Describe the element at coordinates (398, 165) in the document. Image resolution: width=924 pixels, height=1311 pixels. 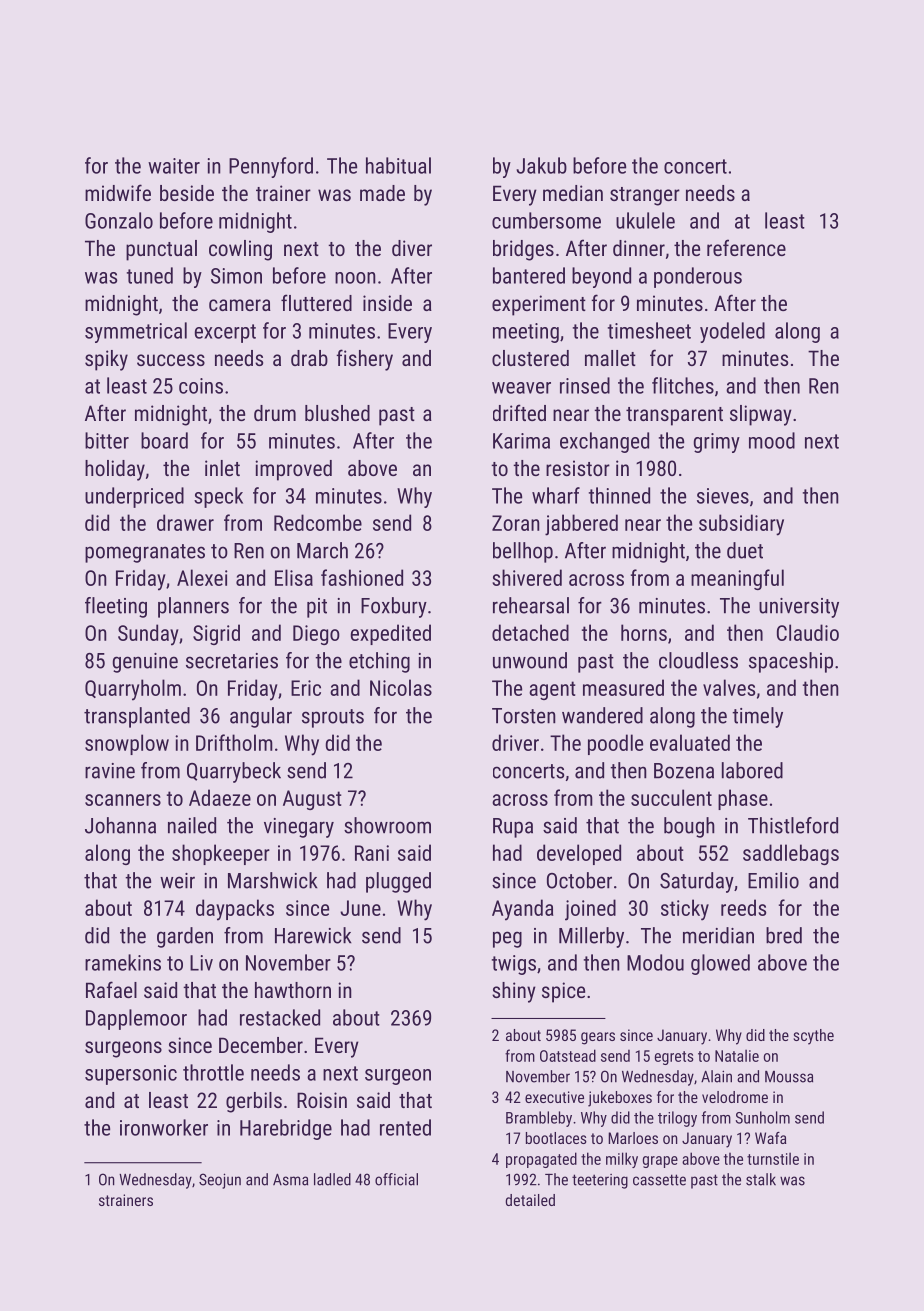
I see `habitual` at that location.
